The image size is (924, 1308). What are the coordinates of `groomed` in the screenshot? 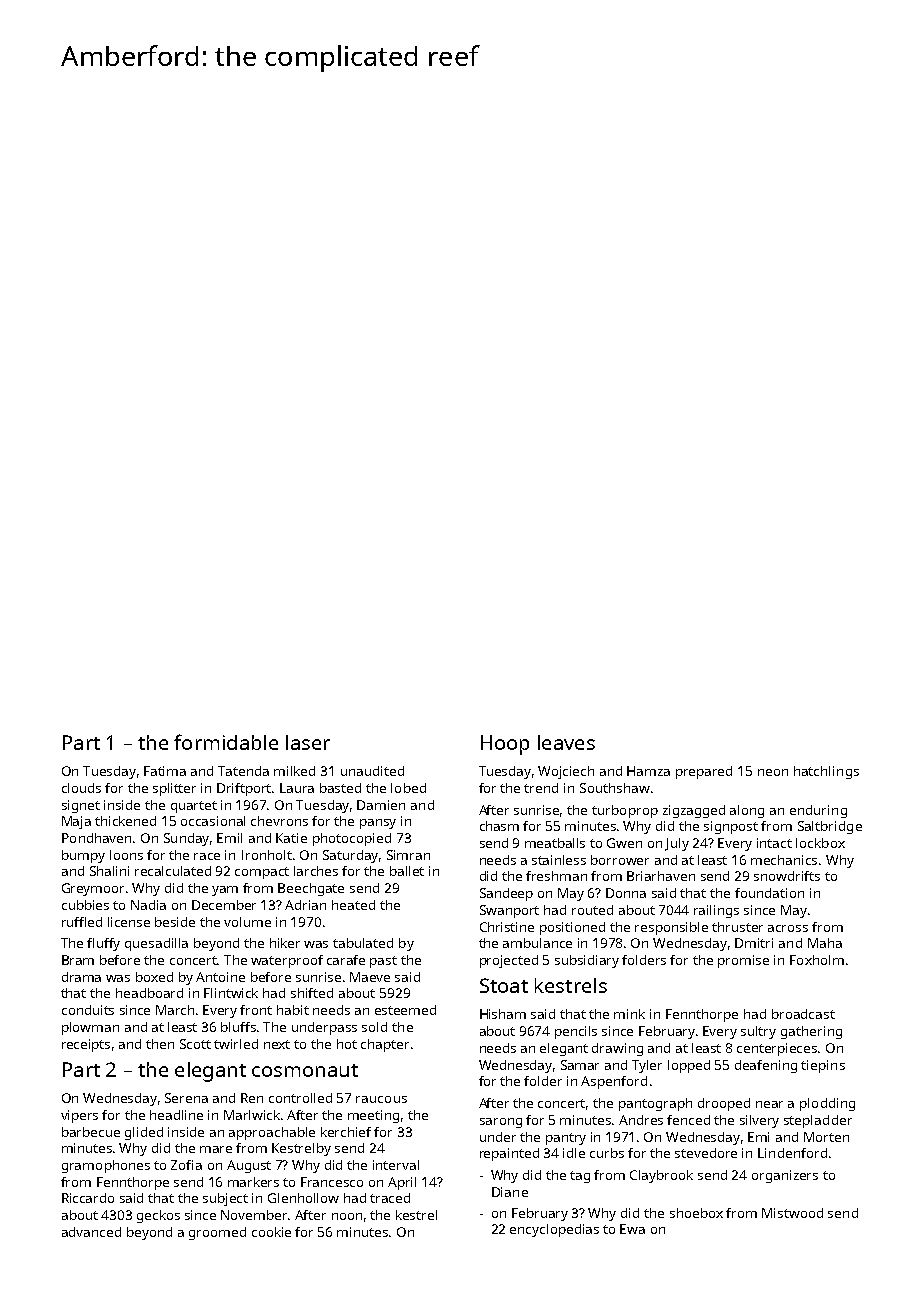 It's located at (217, 1233).
